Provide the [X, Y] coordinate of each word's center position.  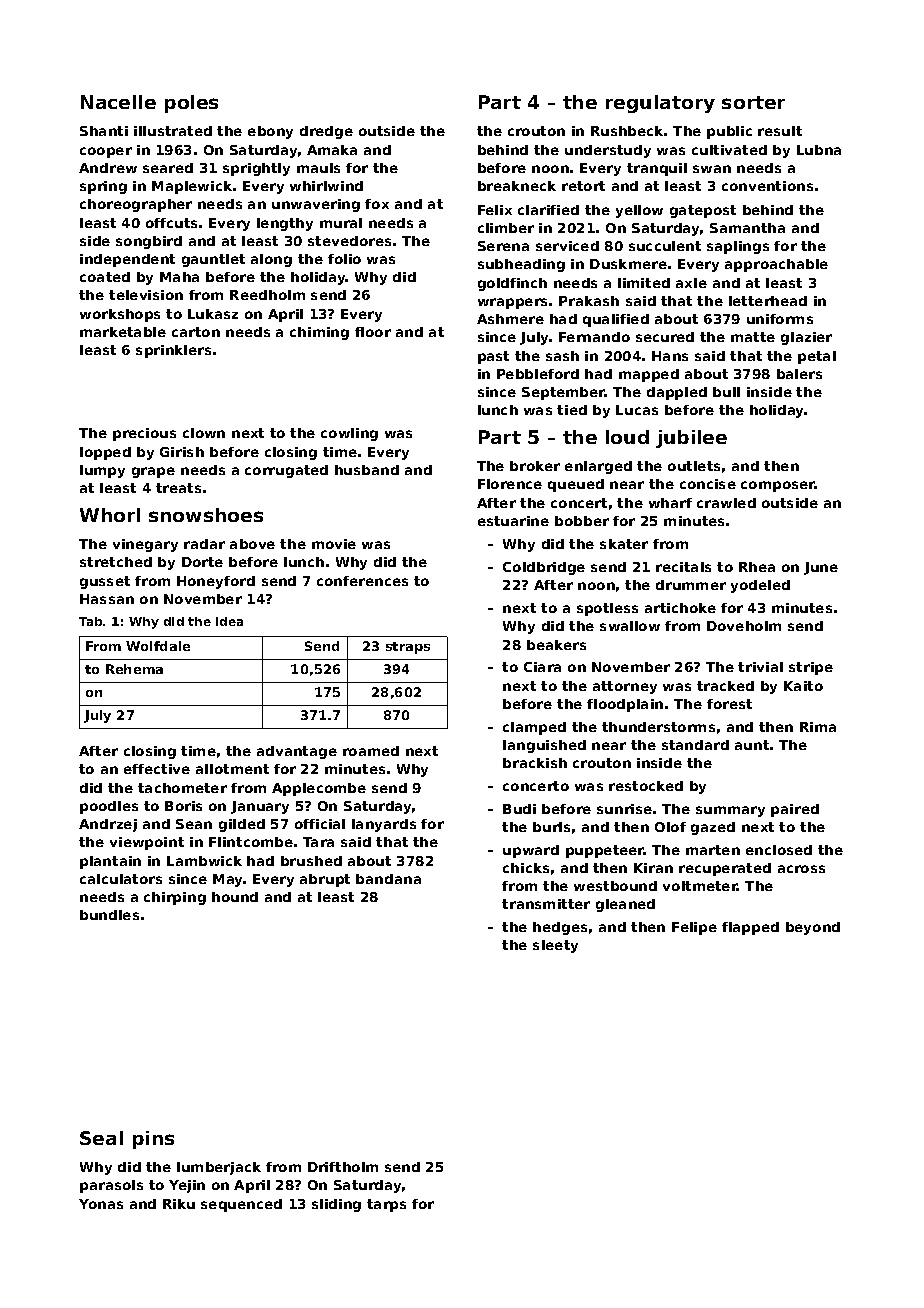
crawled [726, 503]
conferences [362, 581]
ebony [270, 132]
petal [817, 357]
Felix [495, 210]
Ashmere [510, 319]
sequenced [241, 1205]
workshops [120, 315]
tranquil [657, 169]
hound [235, 897]
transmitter [546, 904]
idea [229, 621]
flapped [750, 928]
